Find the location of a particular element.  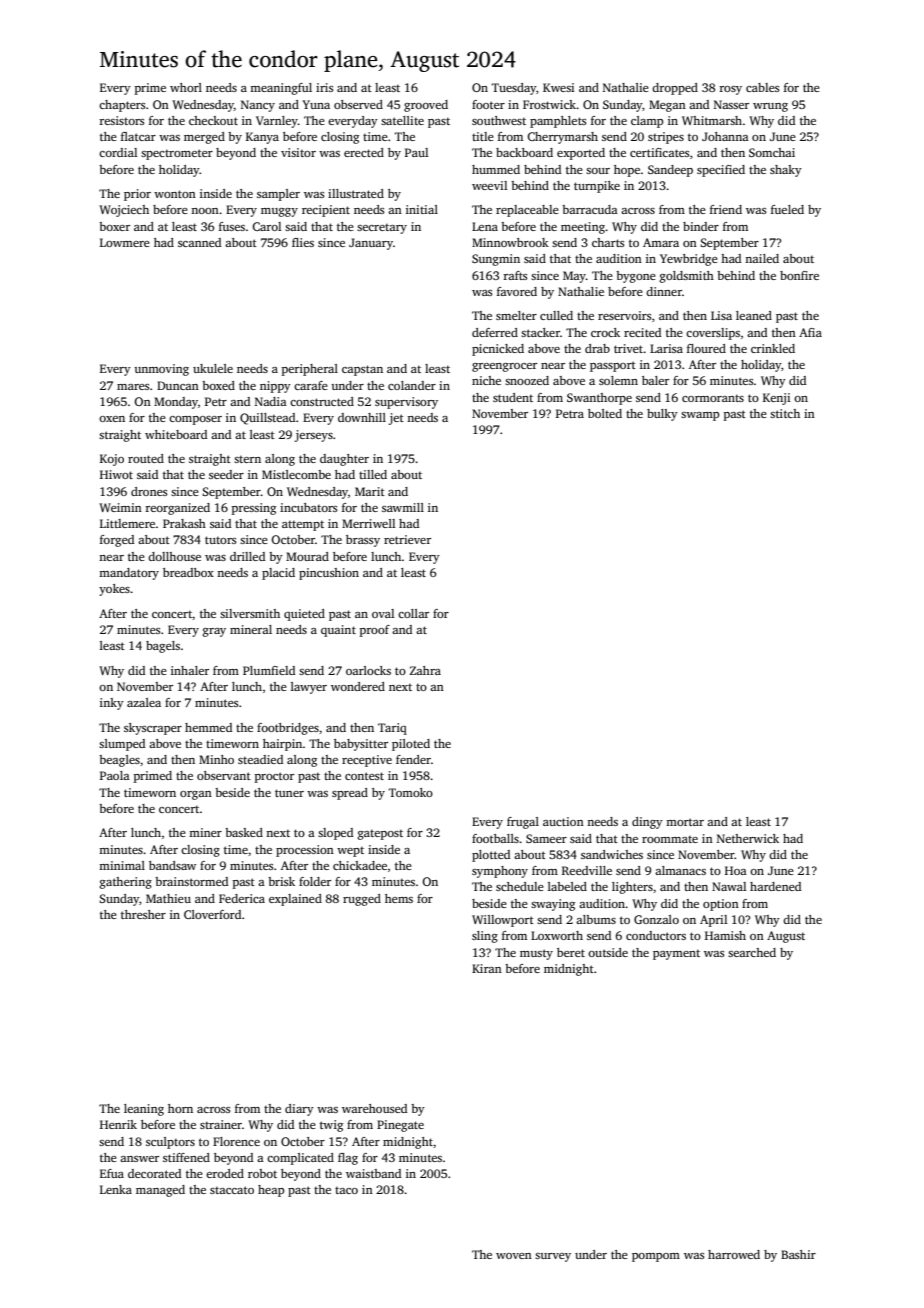

jet is located at coordinates (396, 419).
